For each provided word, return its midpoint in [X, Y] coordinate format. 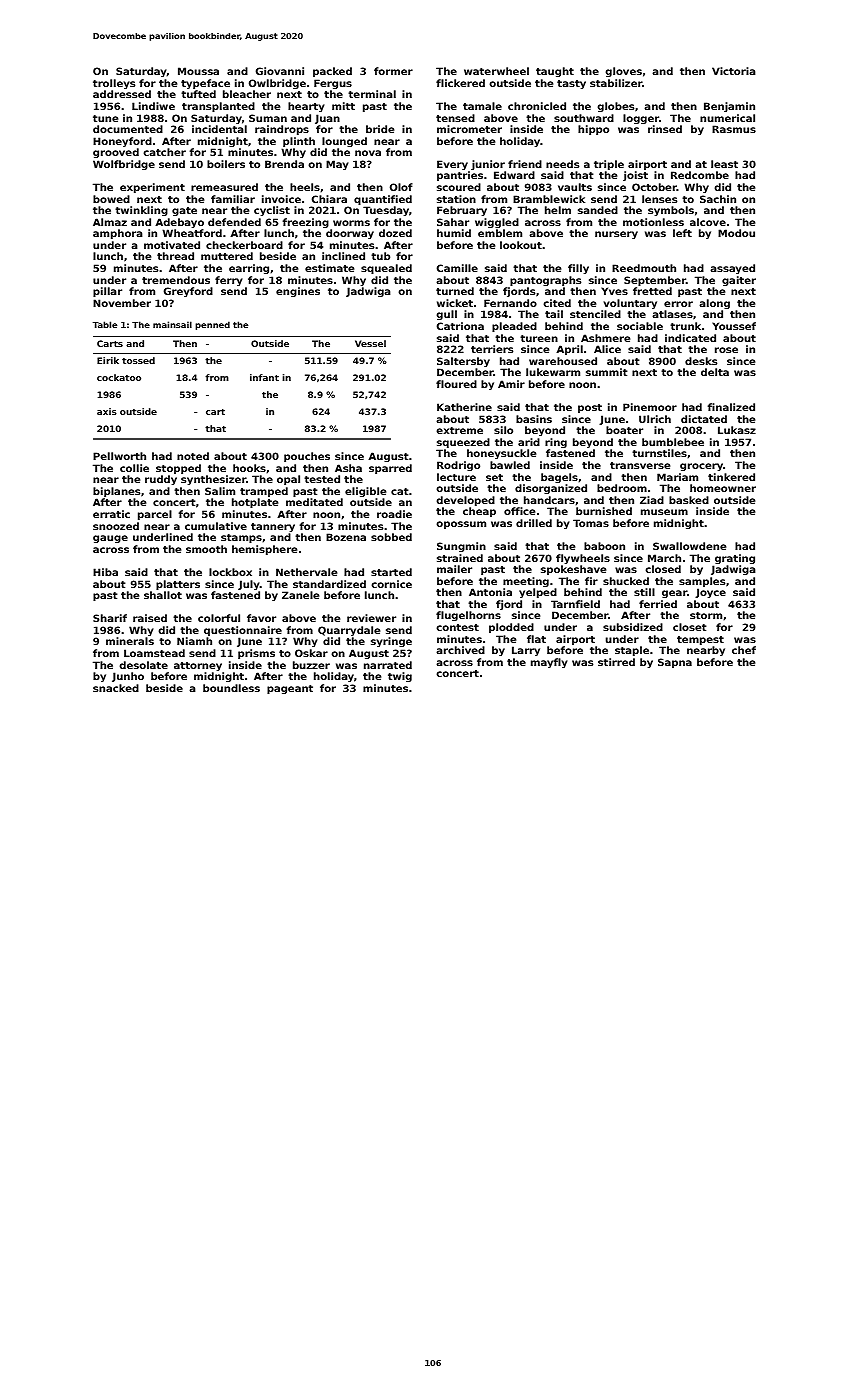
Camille [457, 268]
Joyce [710, 593]
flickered [460, 83]
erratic [111, 514]
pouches [307, 457]
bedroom [622, 488]
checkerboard [244, 245]
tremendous [176, 280]
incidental [219, 129]
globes [616, 107]
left [682, 233]
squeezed [463, 443]
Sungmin [461, 547]
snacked [116, 688]
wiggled [497, 223]
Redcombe [700, 175]
